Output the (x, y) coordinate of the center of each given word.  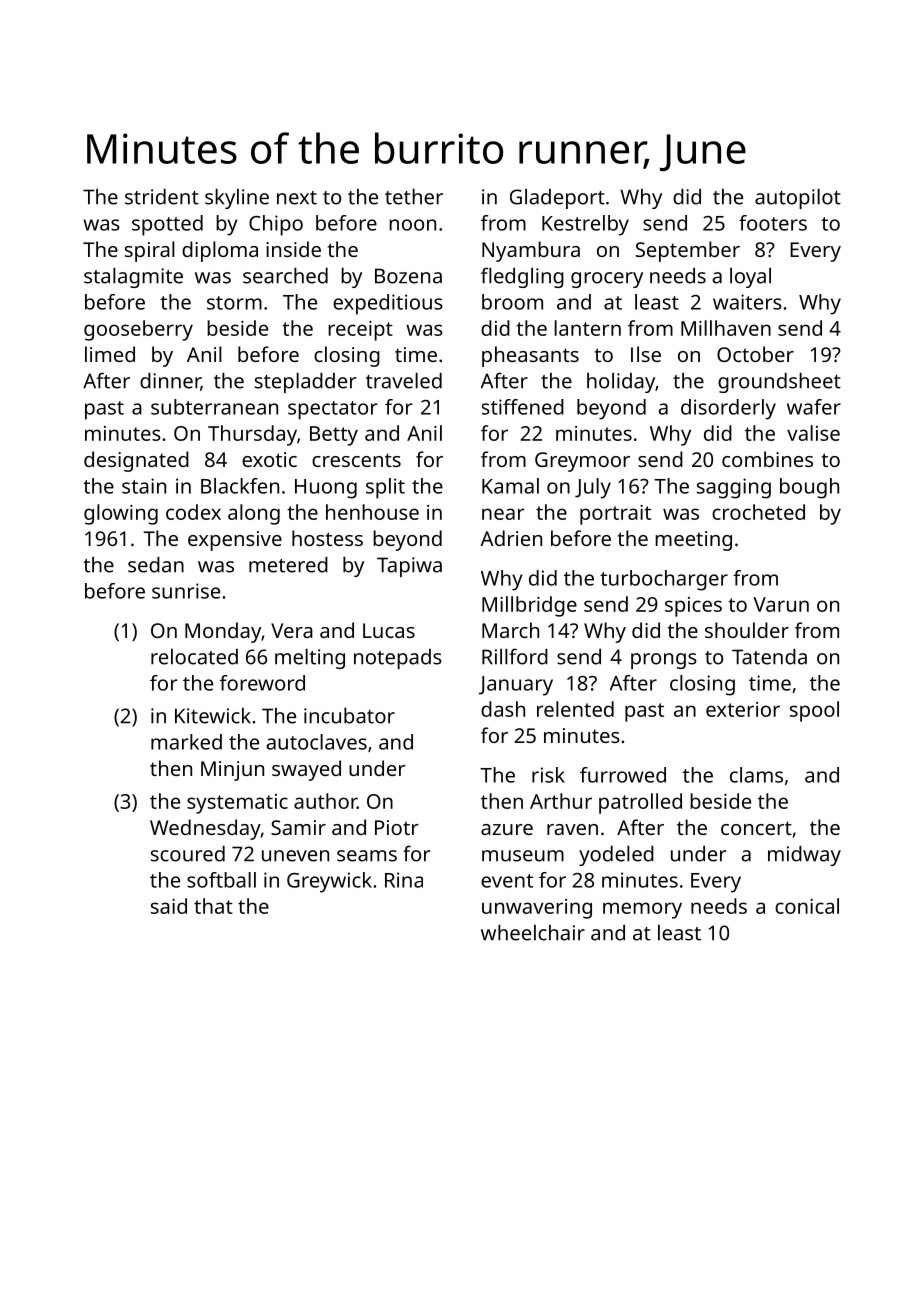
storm (234, 303)
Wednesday (205, 829)
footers (773, 223)
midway (804, 856)
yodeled (616, 856)
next (297, 198)
